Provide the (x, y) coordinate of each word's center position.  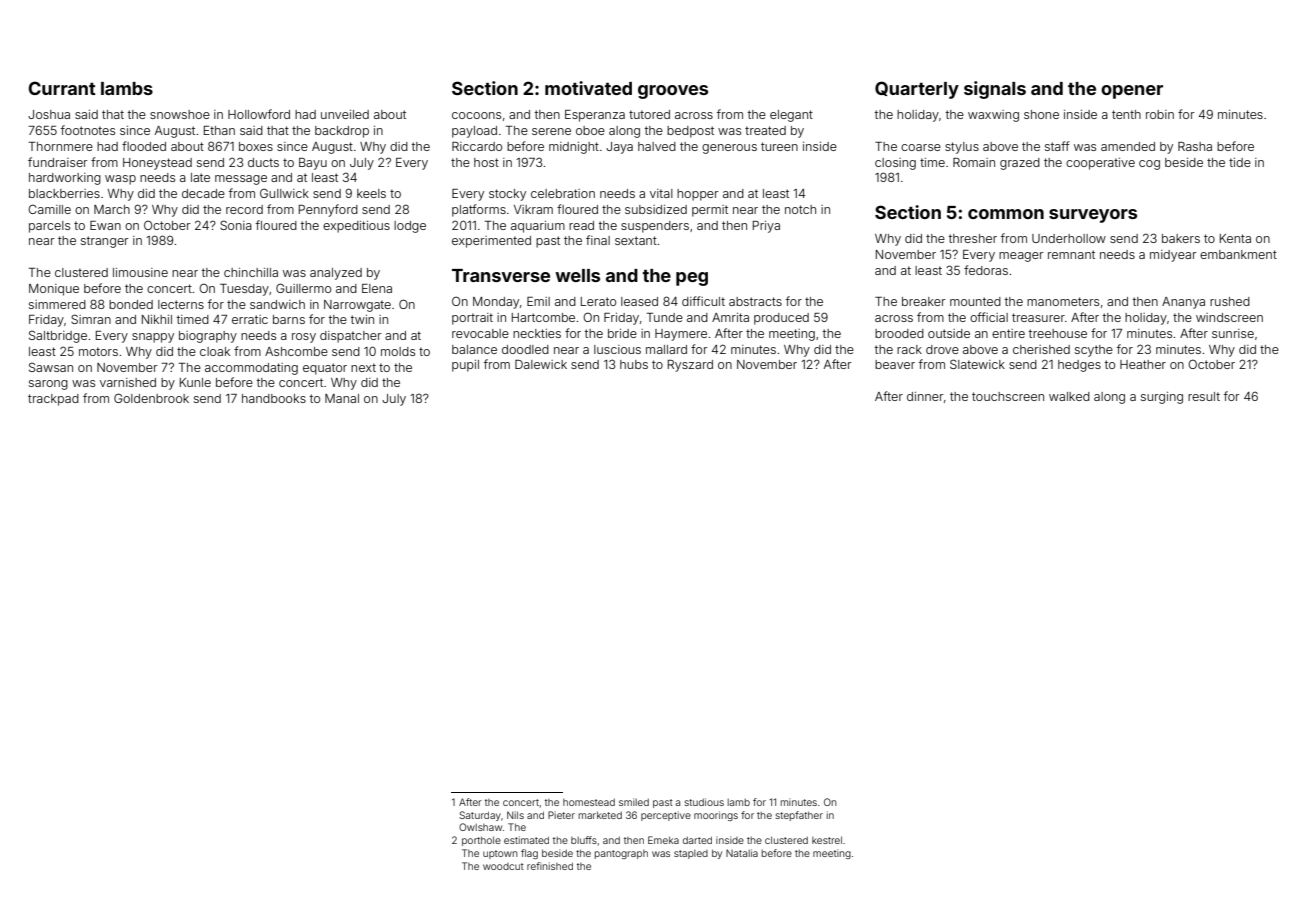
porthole (481, 841)
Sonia (236, 225)
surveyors (1093, 216)
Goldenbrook (151, 398)
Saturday (480, 816)
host (486, 162)
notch (800, 209)
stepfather (799, 816)
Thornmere (61, 146)
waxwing (993, 116)
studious (704, 802)
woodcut (503, 866)
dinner (925, 396)
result (1204, 396)
